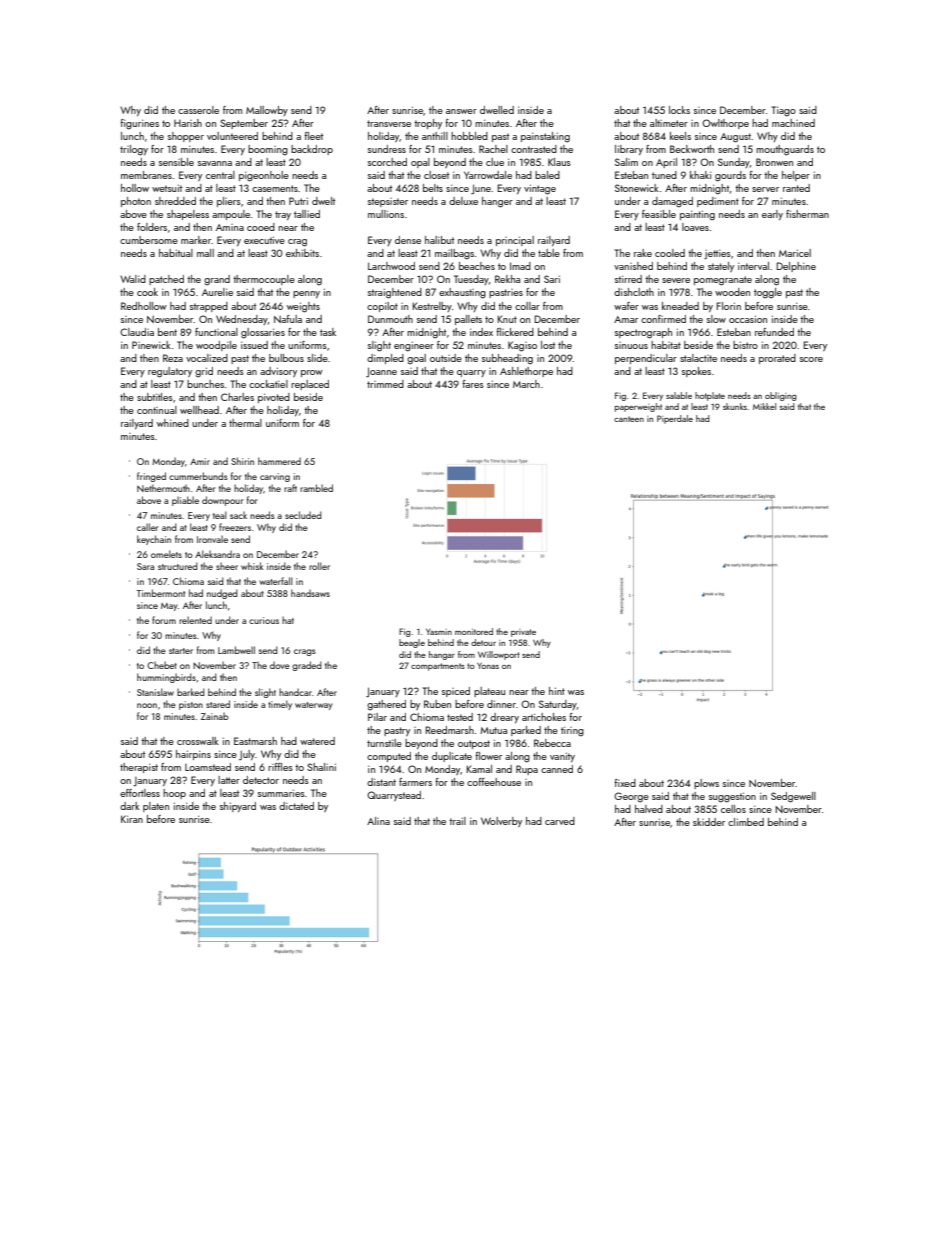  What do you see at coordinates (245, 423) in the screenshot?
I see `thermal` at bounding box center [245, 423].
